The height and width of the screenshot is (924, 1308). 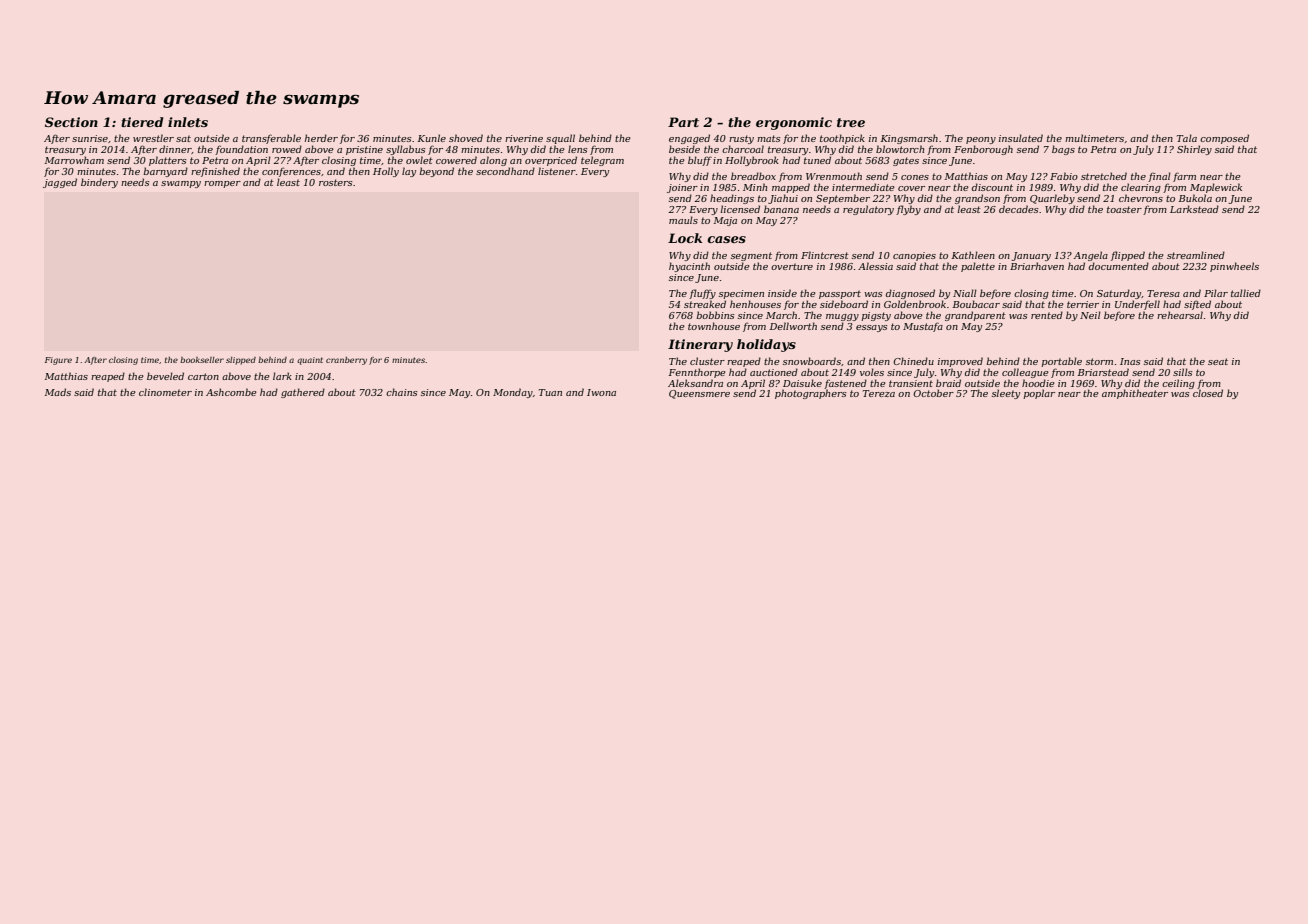 What do you see at coordinates (685, 238) in the screenshot?
I see `Lock` at bounding box center [685, 238].
